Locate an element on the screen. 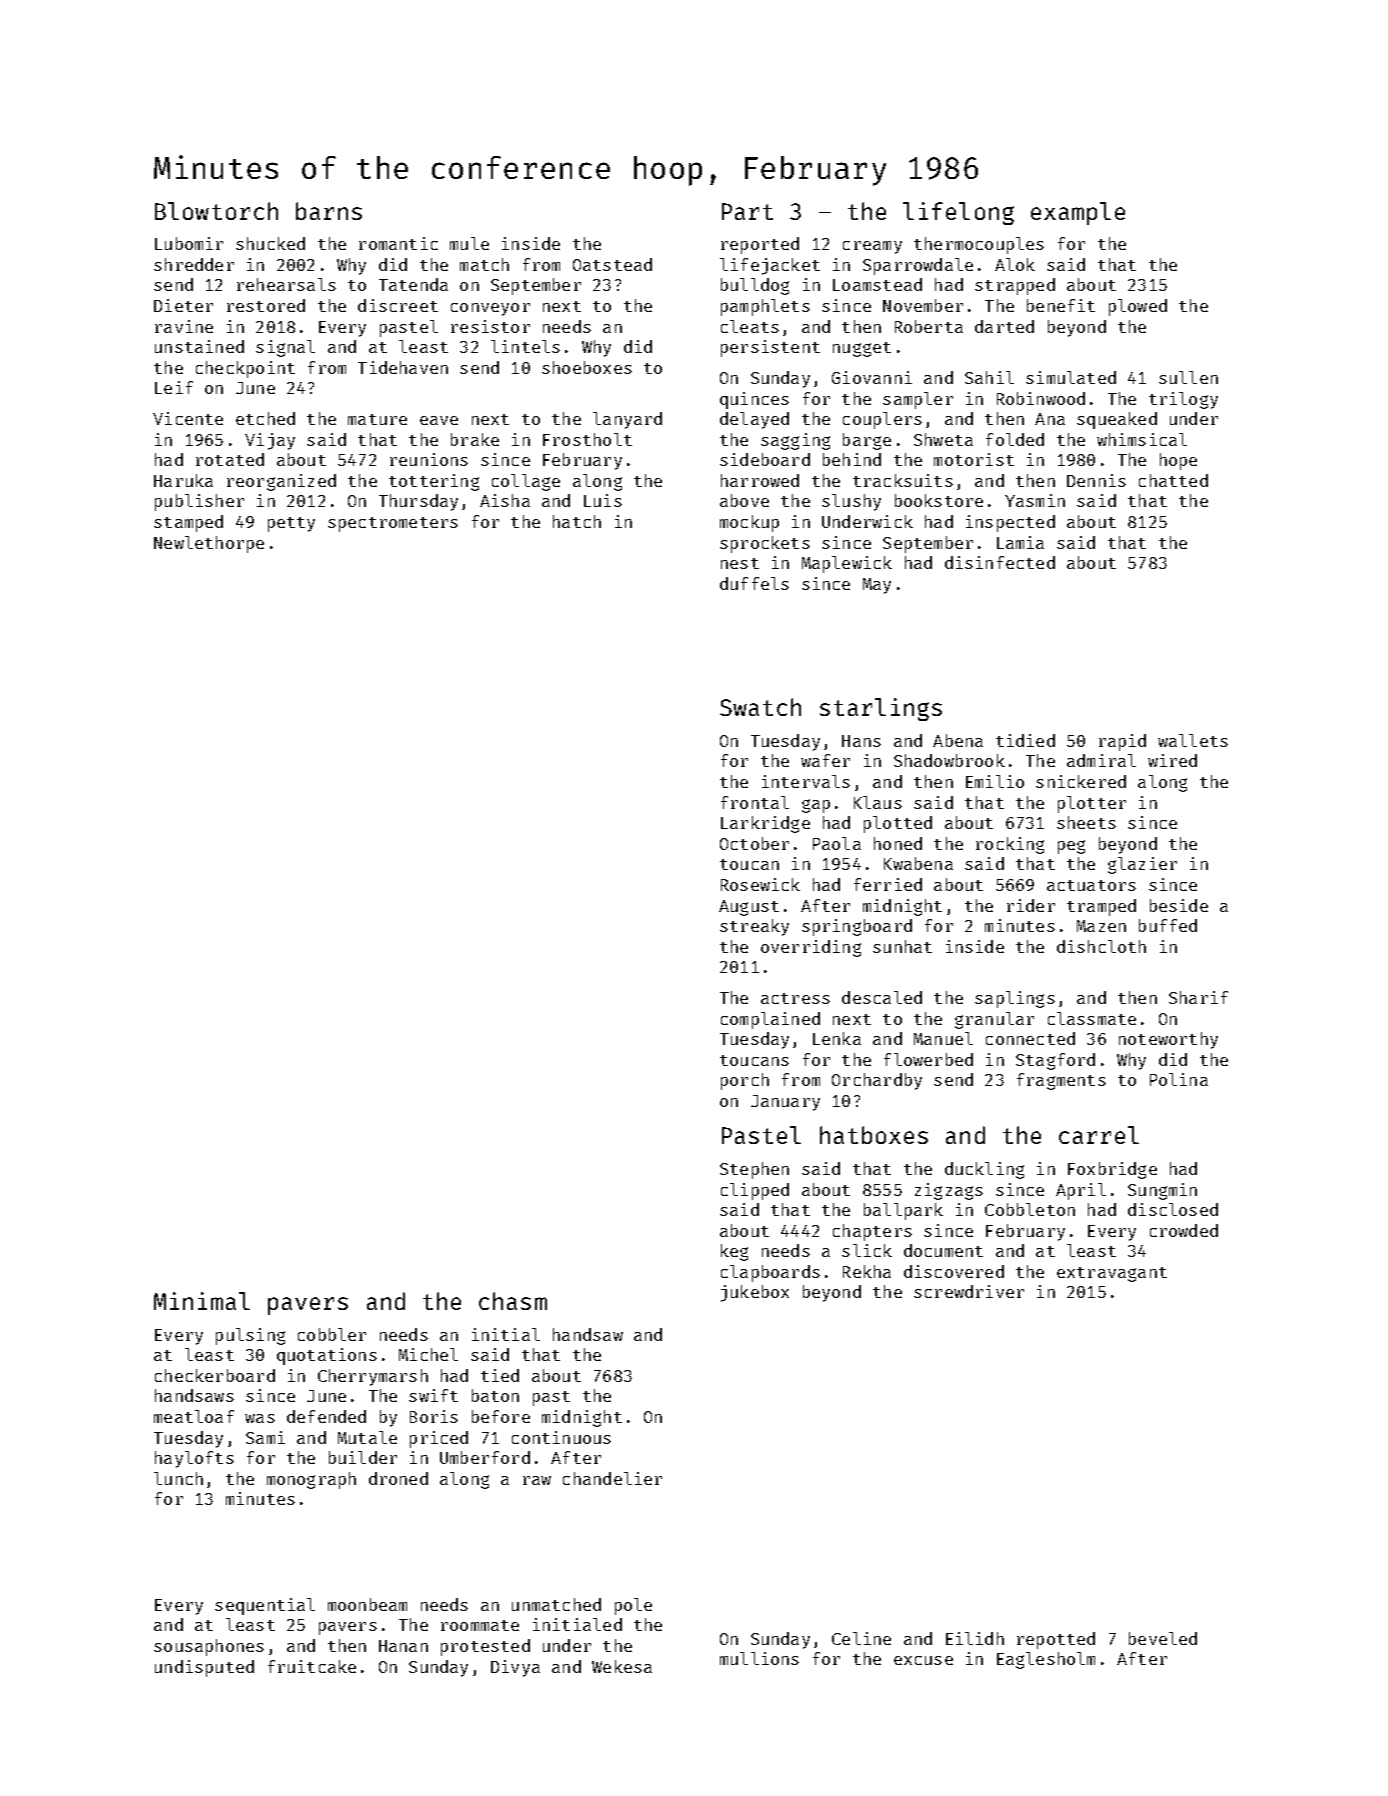 Image resolution: width=1388 pixels, height=1796 pixels. Minimal is located at coordinates (202, 1301).
